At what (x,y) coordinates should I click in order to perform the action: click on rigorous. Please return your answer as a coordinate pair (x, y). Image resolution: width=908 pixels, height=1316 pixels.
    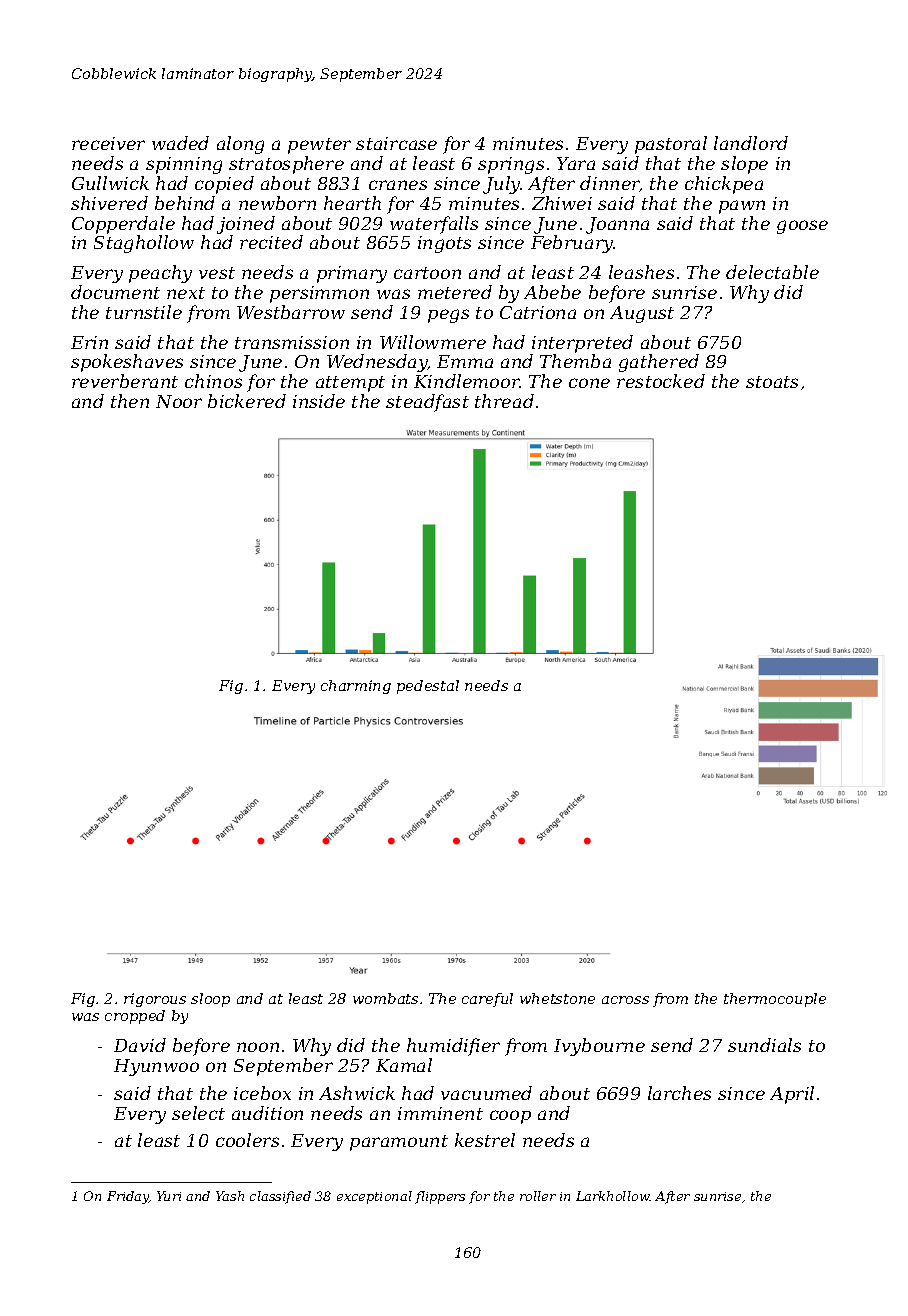
    Looking at the image, I should click on (155, 1000).
